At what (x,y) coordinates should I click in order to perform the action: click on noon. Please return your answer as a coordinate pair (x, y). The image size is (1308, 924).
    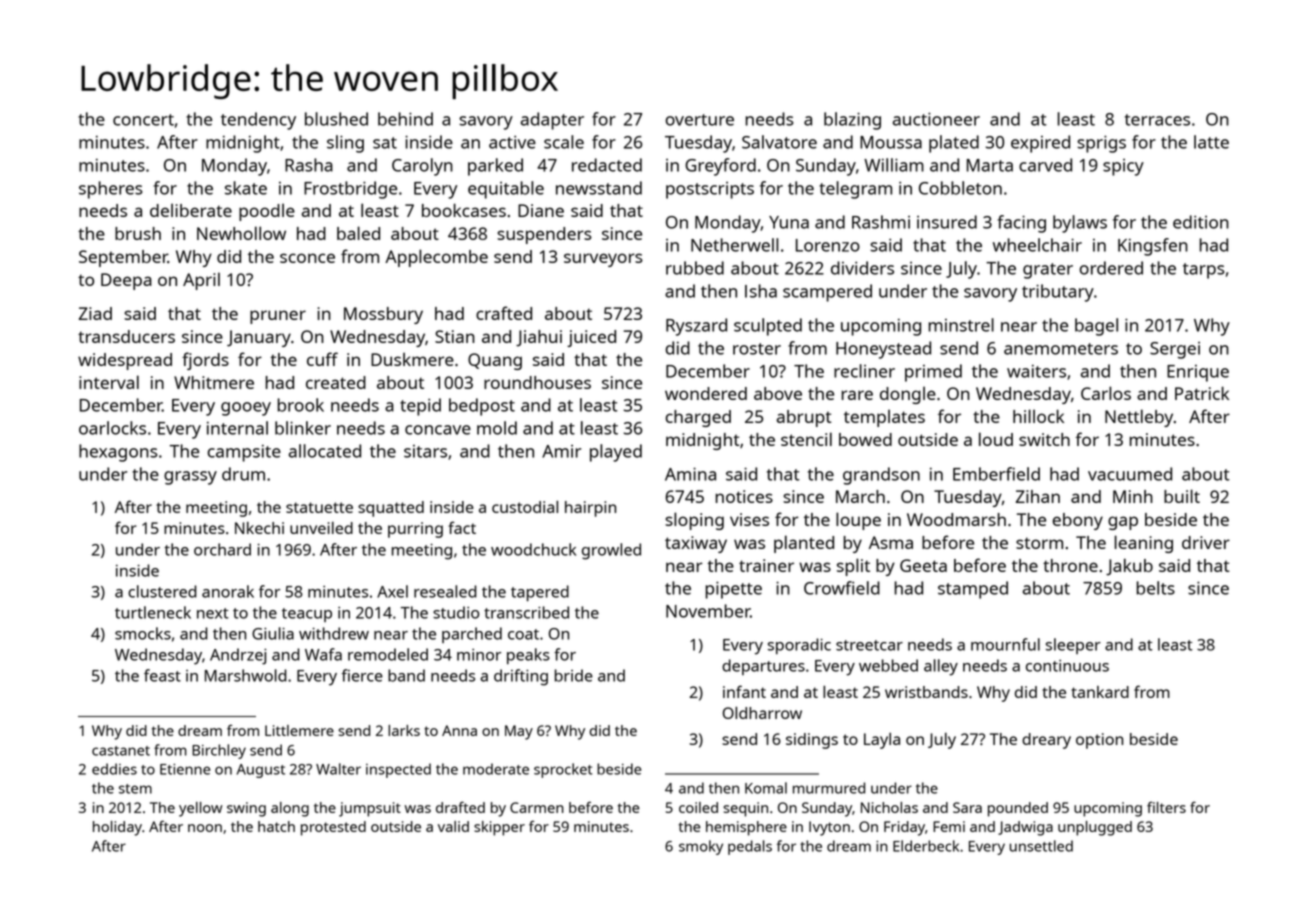
    Looking at the image, I should click on (205, 828).
